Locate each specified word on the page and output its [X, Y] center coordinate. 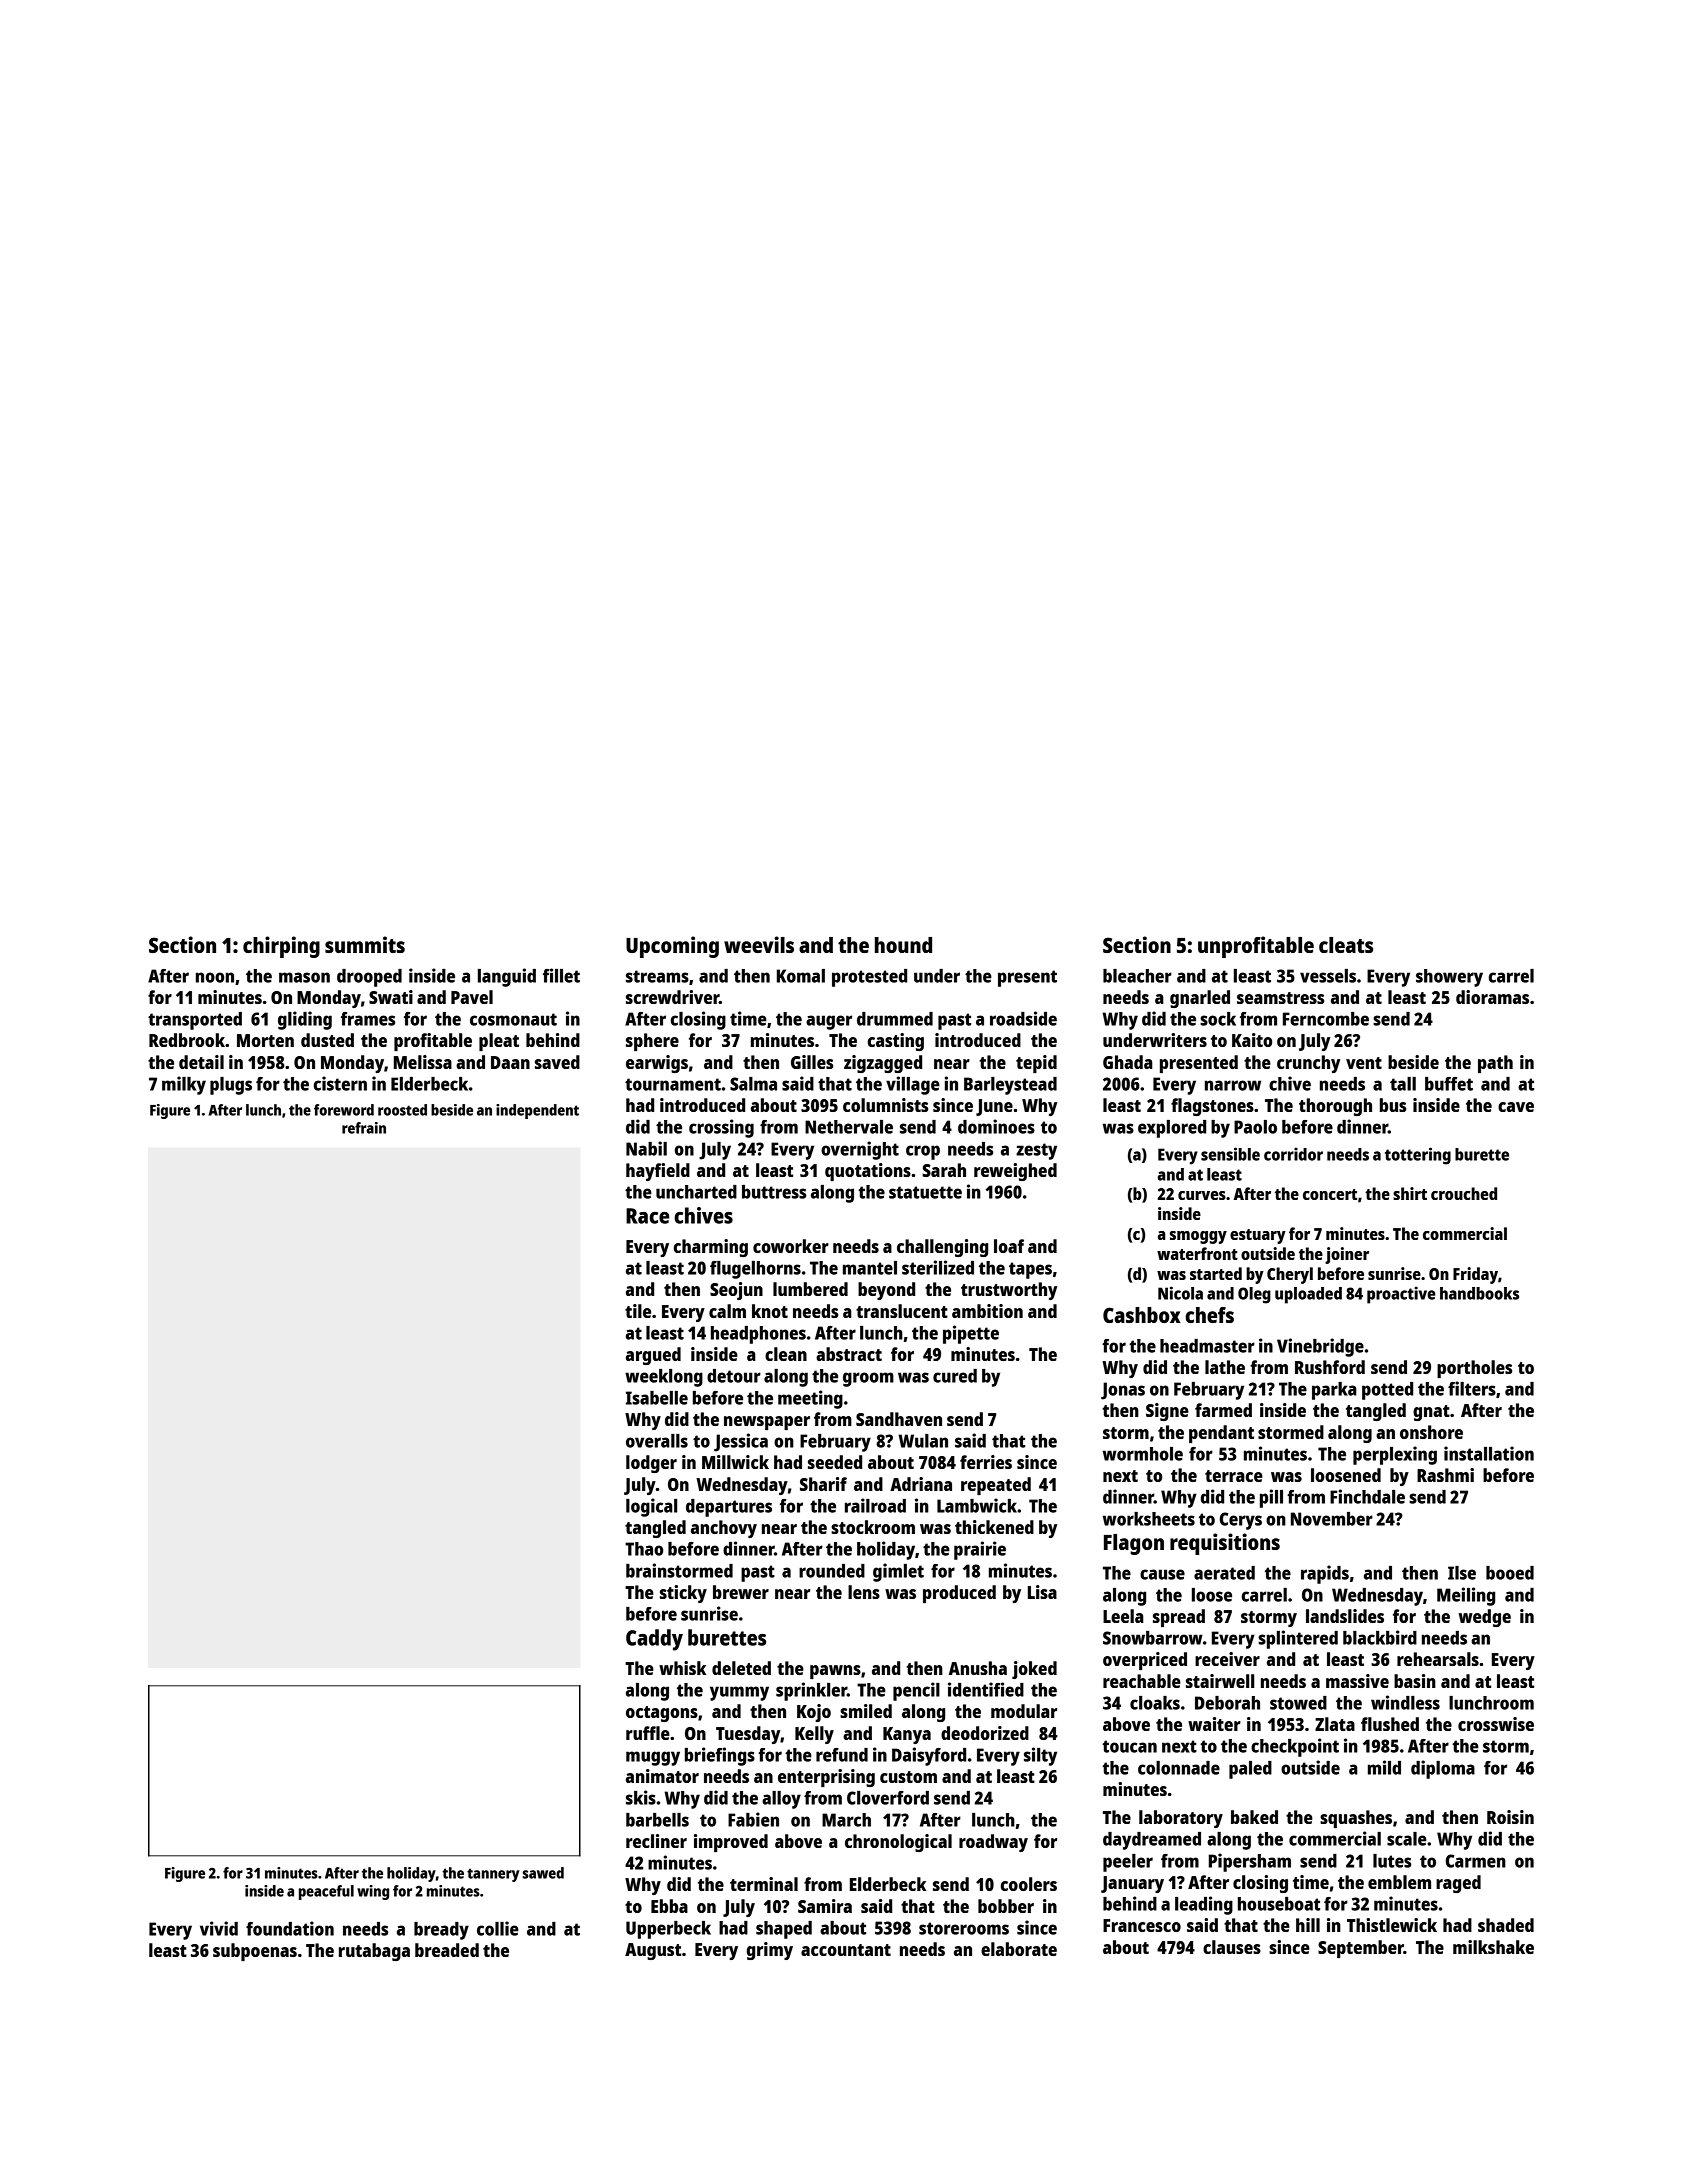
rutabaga [374, 1952]
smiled [866, 1711]
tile [638, 1311]
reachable [1142, 1681]
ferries [986, 1462]
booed [1510, 1573]
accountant [846, 1950]
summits [365, 944]
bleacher [1137, 976]
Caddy [654, 1640]
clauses [1232, 1947]
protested [869, 978]
